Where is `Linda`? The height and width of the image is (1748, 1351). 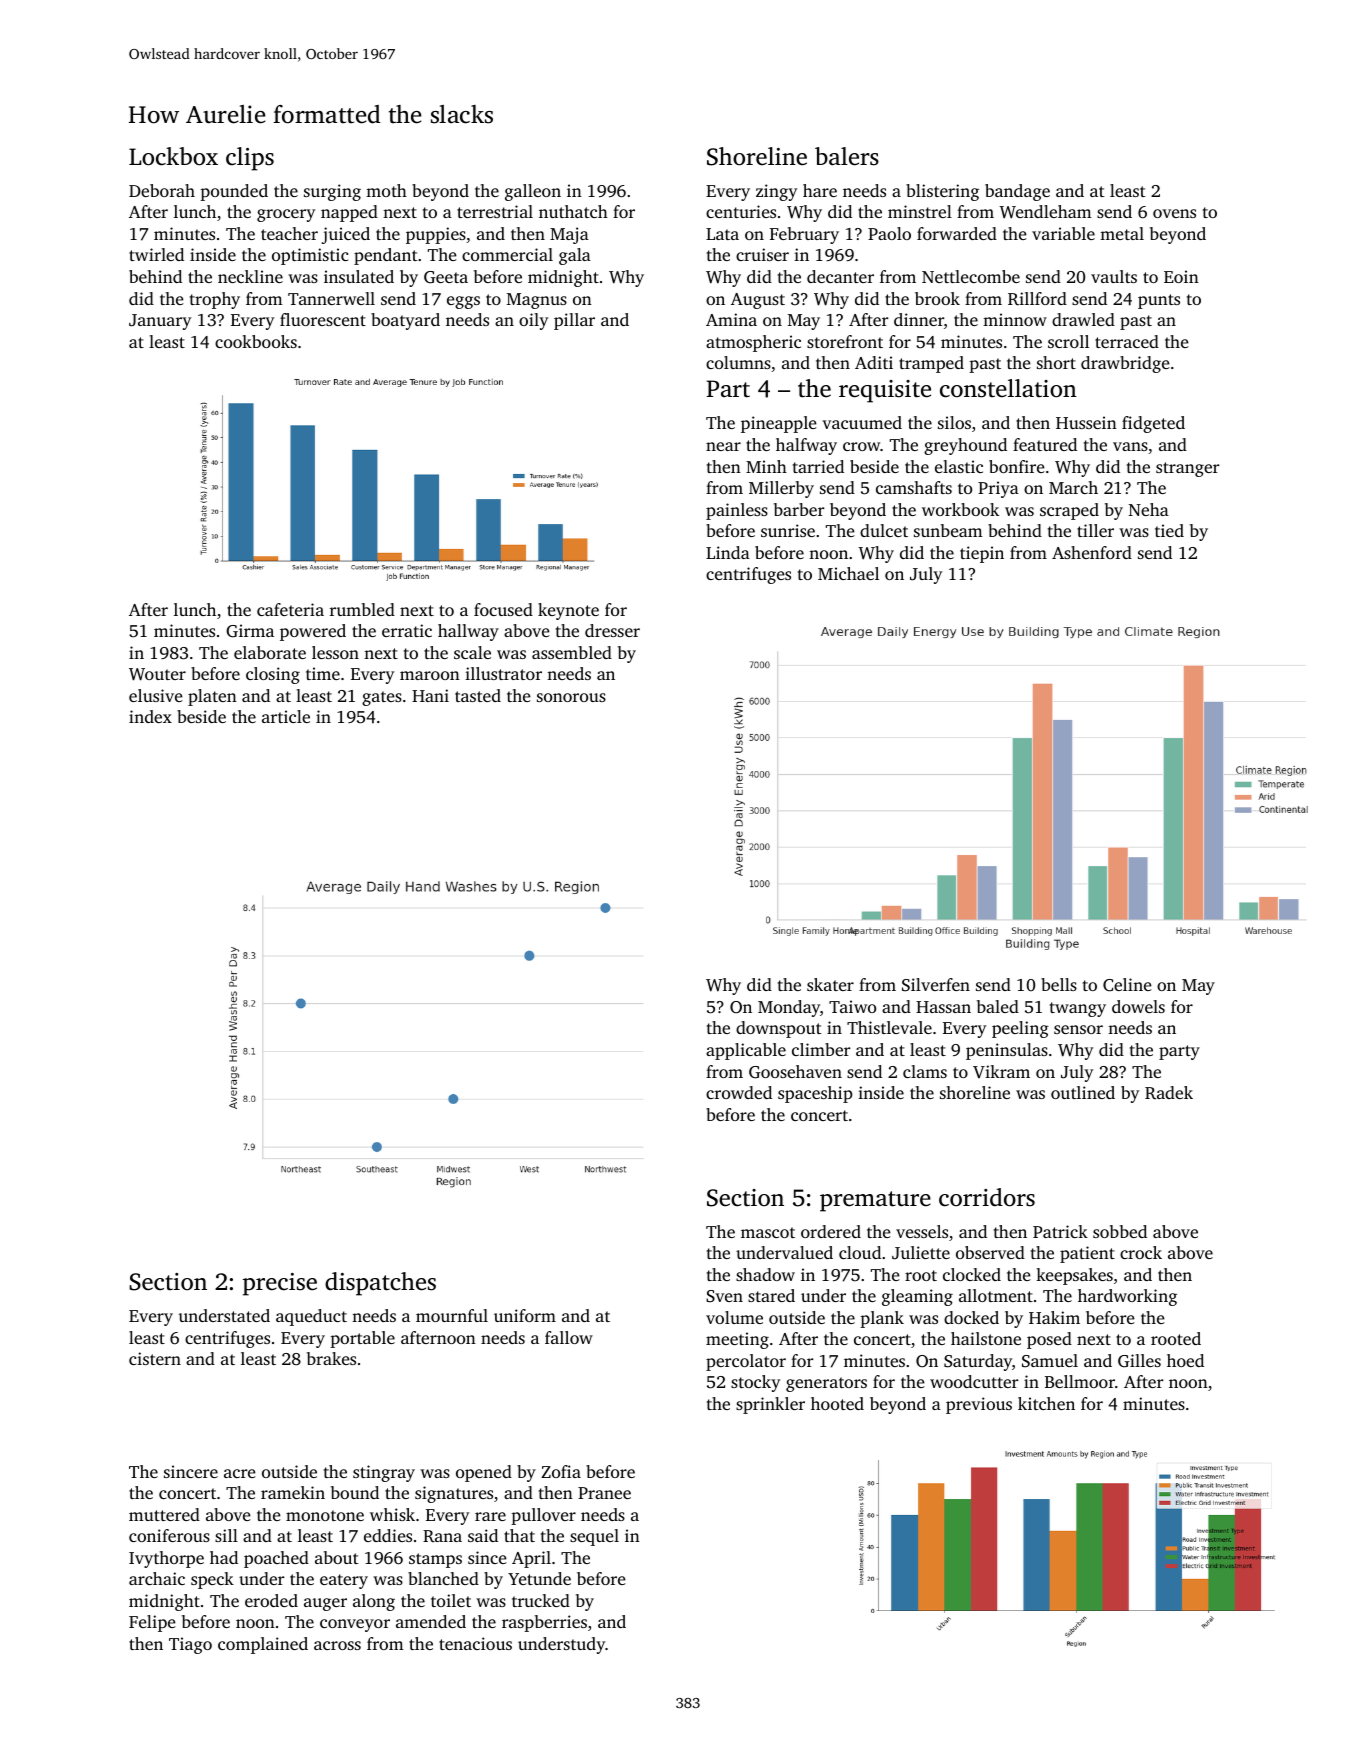
Linda is located at coordinates (728, 552).
